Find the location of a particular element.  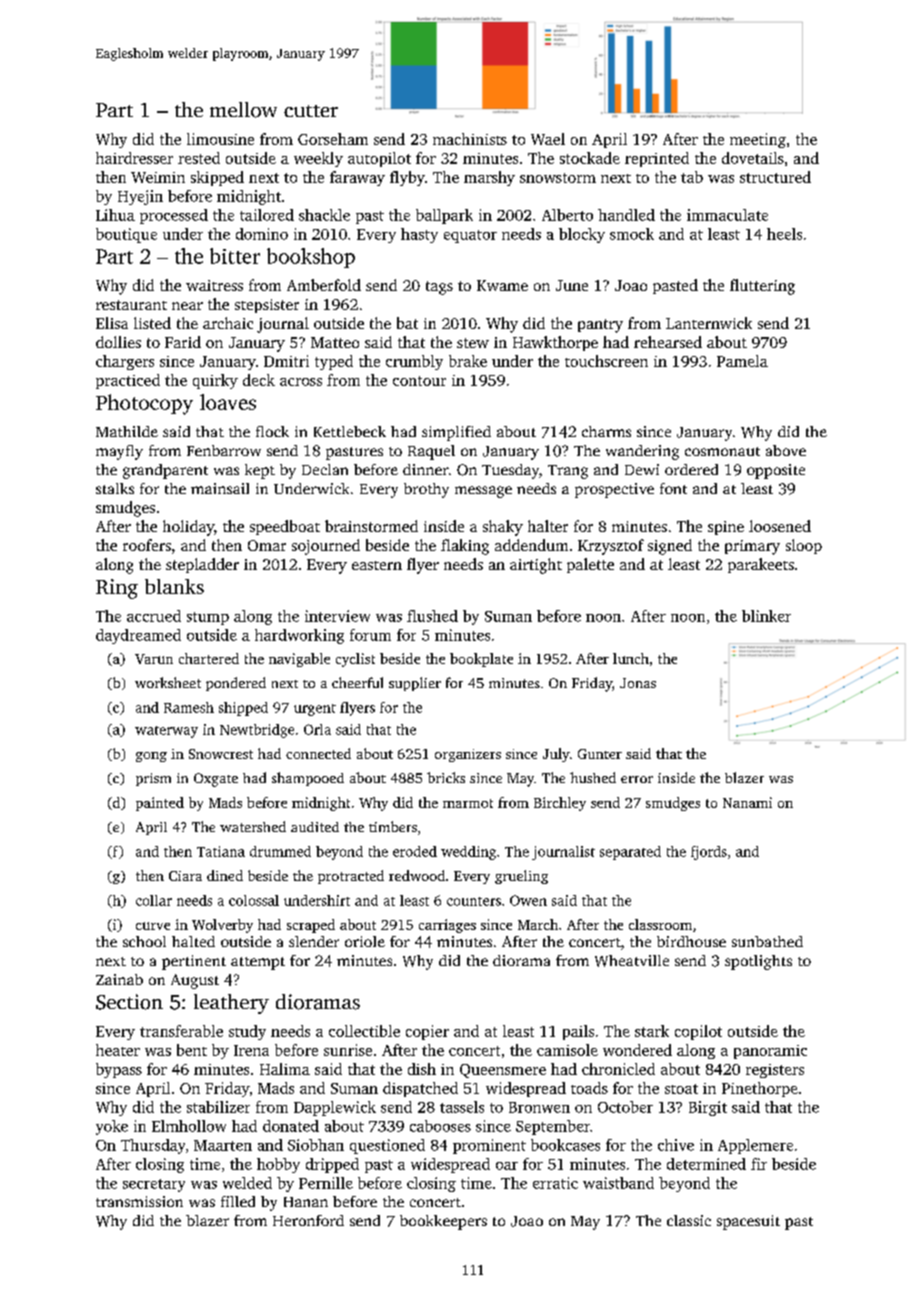

gong is located at coordinates (151, 757).
